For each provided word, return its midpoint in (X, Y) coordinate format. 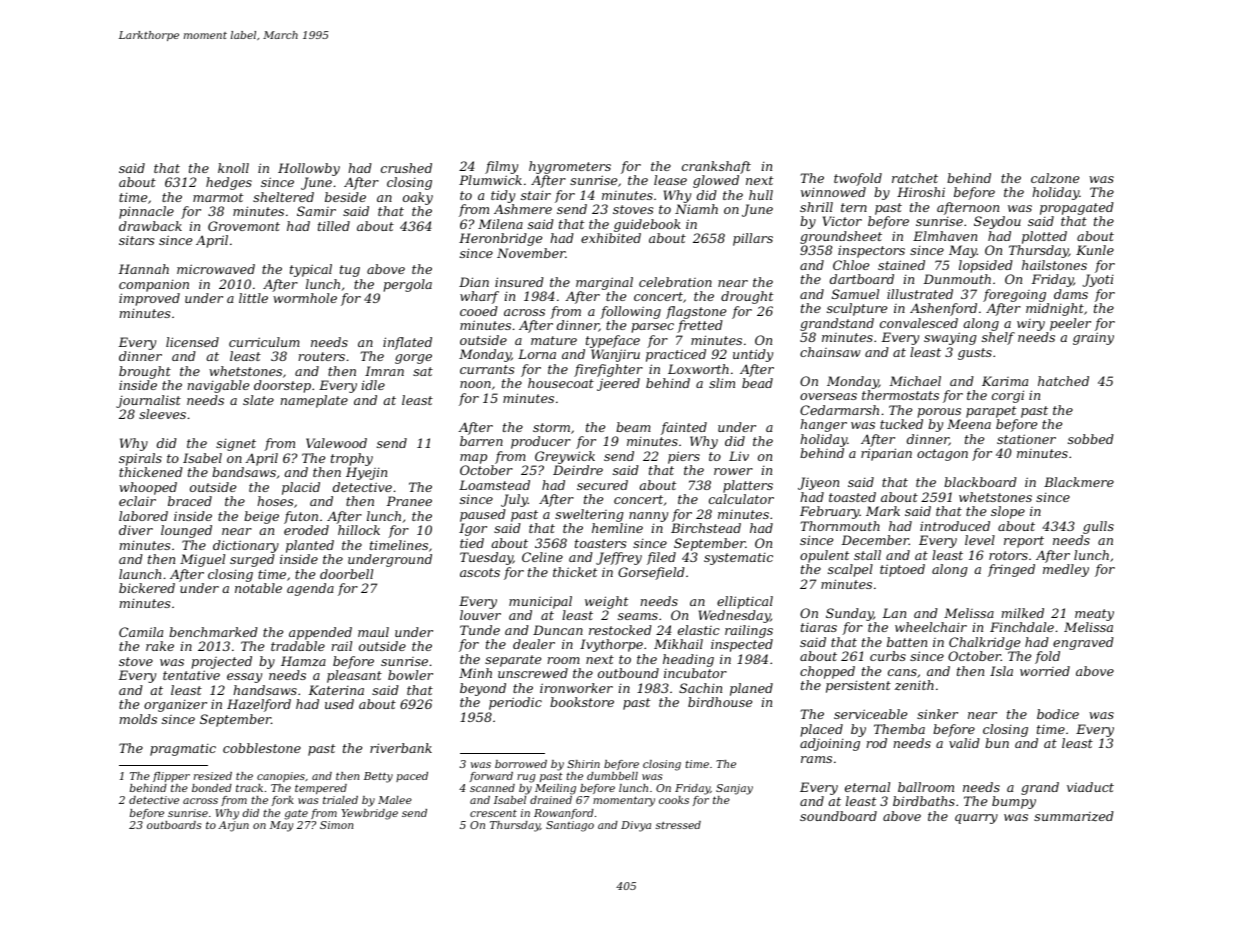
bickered (147, 588)
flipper (171, 777)
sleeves (162, 414)
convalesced (919, 323)
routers (322, 356)
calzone (1055, 178)
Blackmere (1079, 482)
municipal (540, 602)
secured (602, 485)
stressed (678, 825)
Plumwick (490, 180)
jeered (618, 384)
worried (1045, 671)
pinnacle (146, 212)
